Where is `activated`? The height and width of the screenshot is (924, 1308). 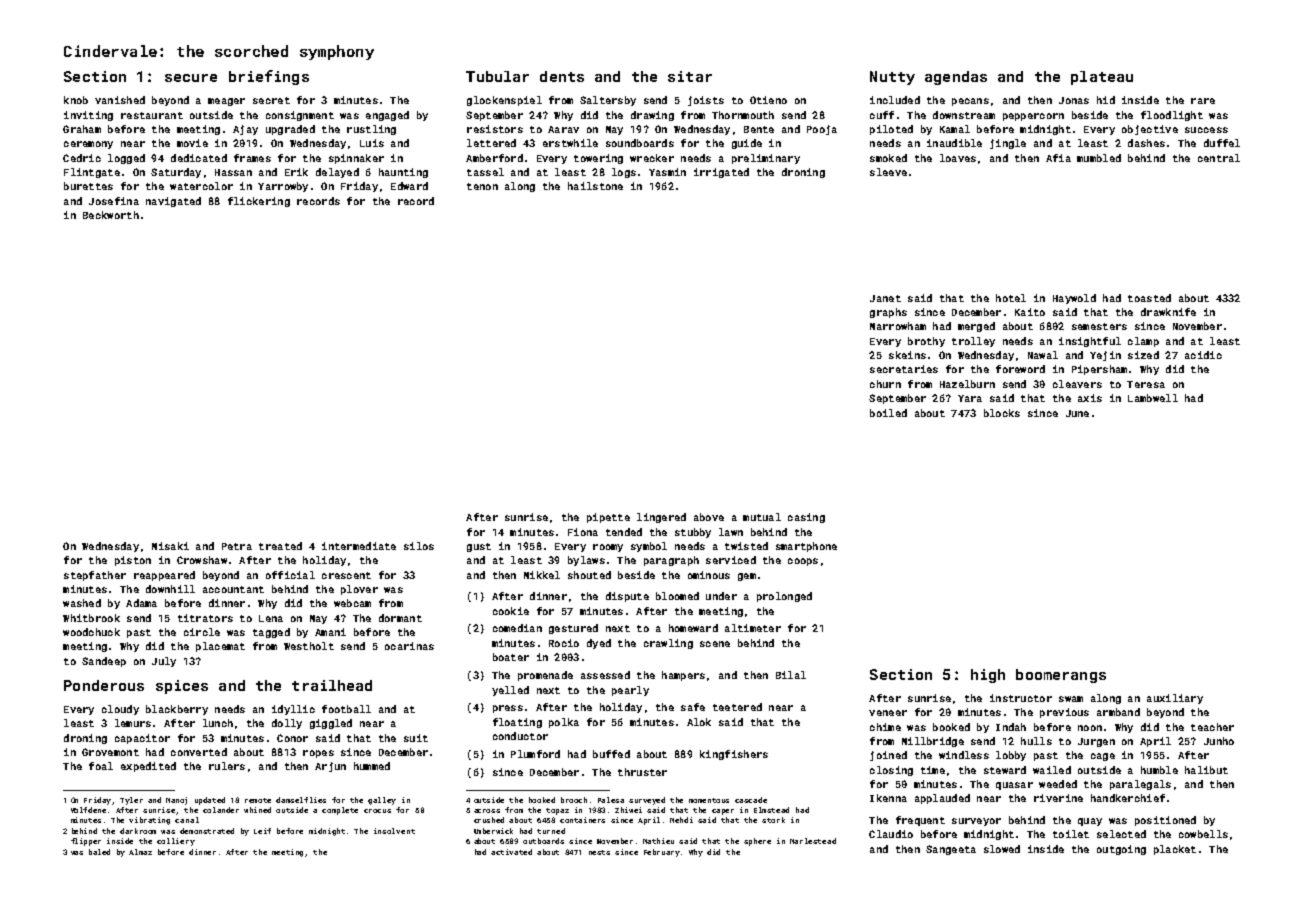 activated is located at coordinates (511, 852).
